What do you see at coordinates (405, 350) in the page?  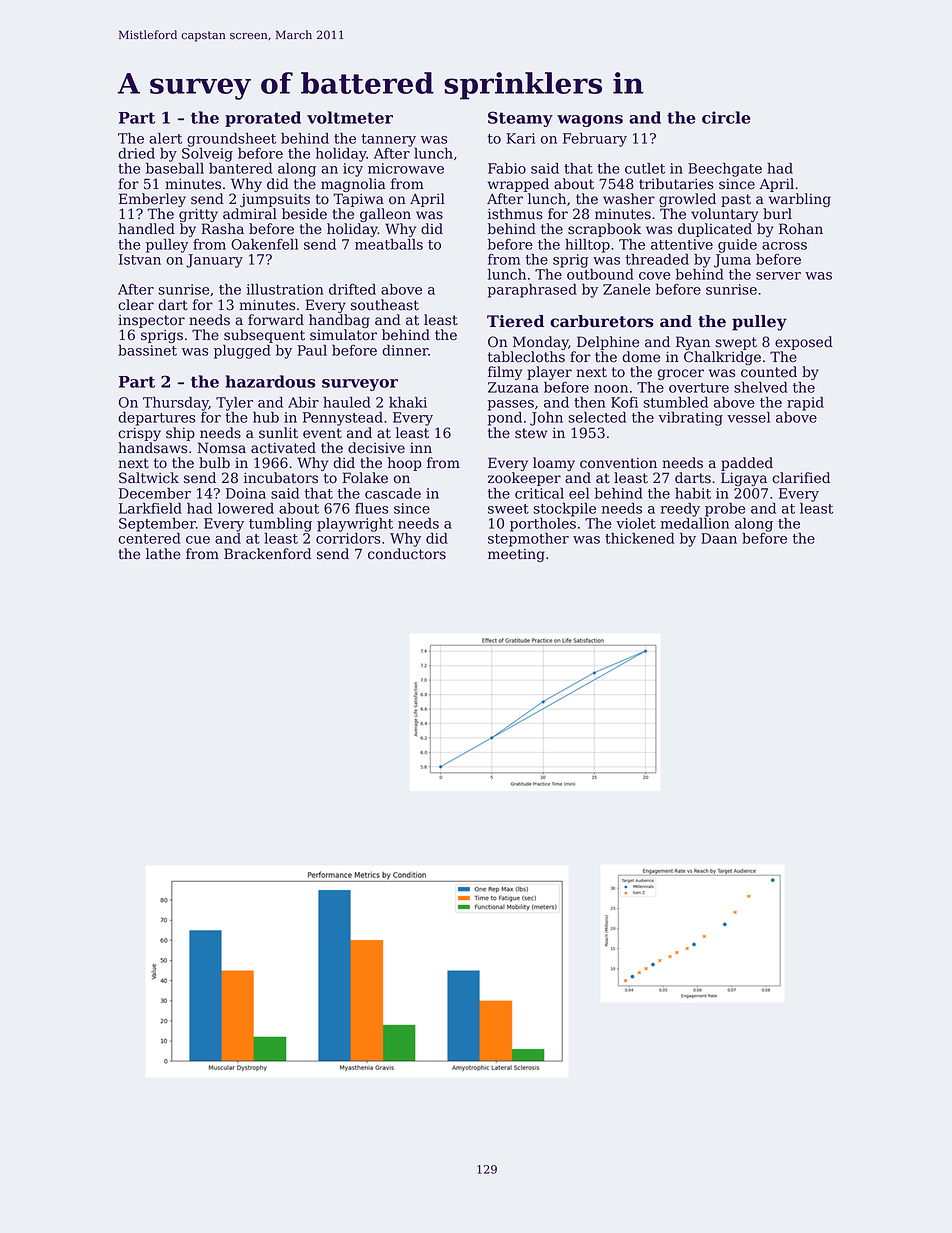 I see `dinner` at bounding box center [405, 350].
